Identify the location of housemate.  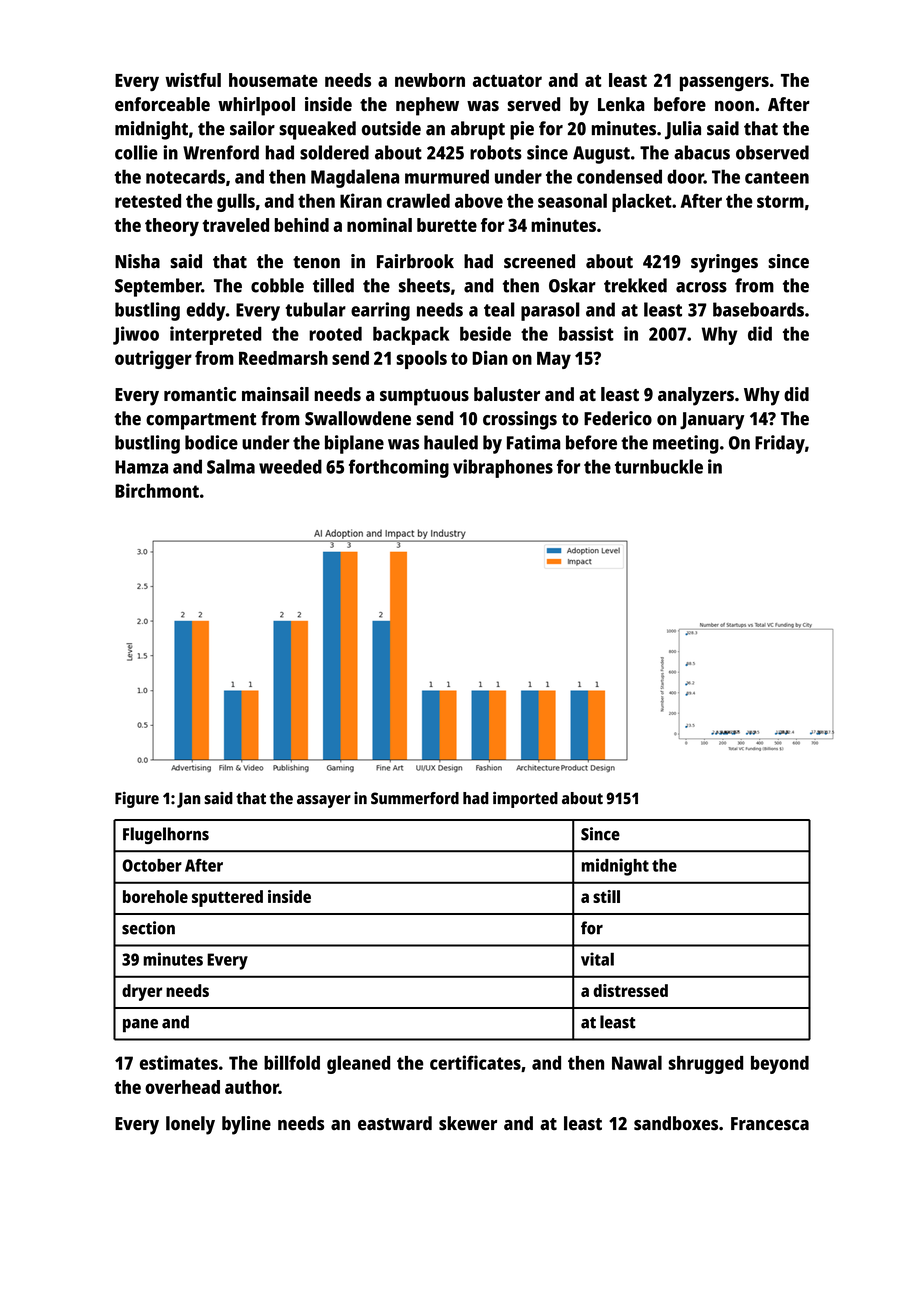
(273, 80).
